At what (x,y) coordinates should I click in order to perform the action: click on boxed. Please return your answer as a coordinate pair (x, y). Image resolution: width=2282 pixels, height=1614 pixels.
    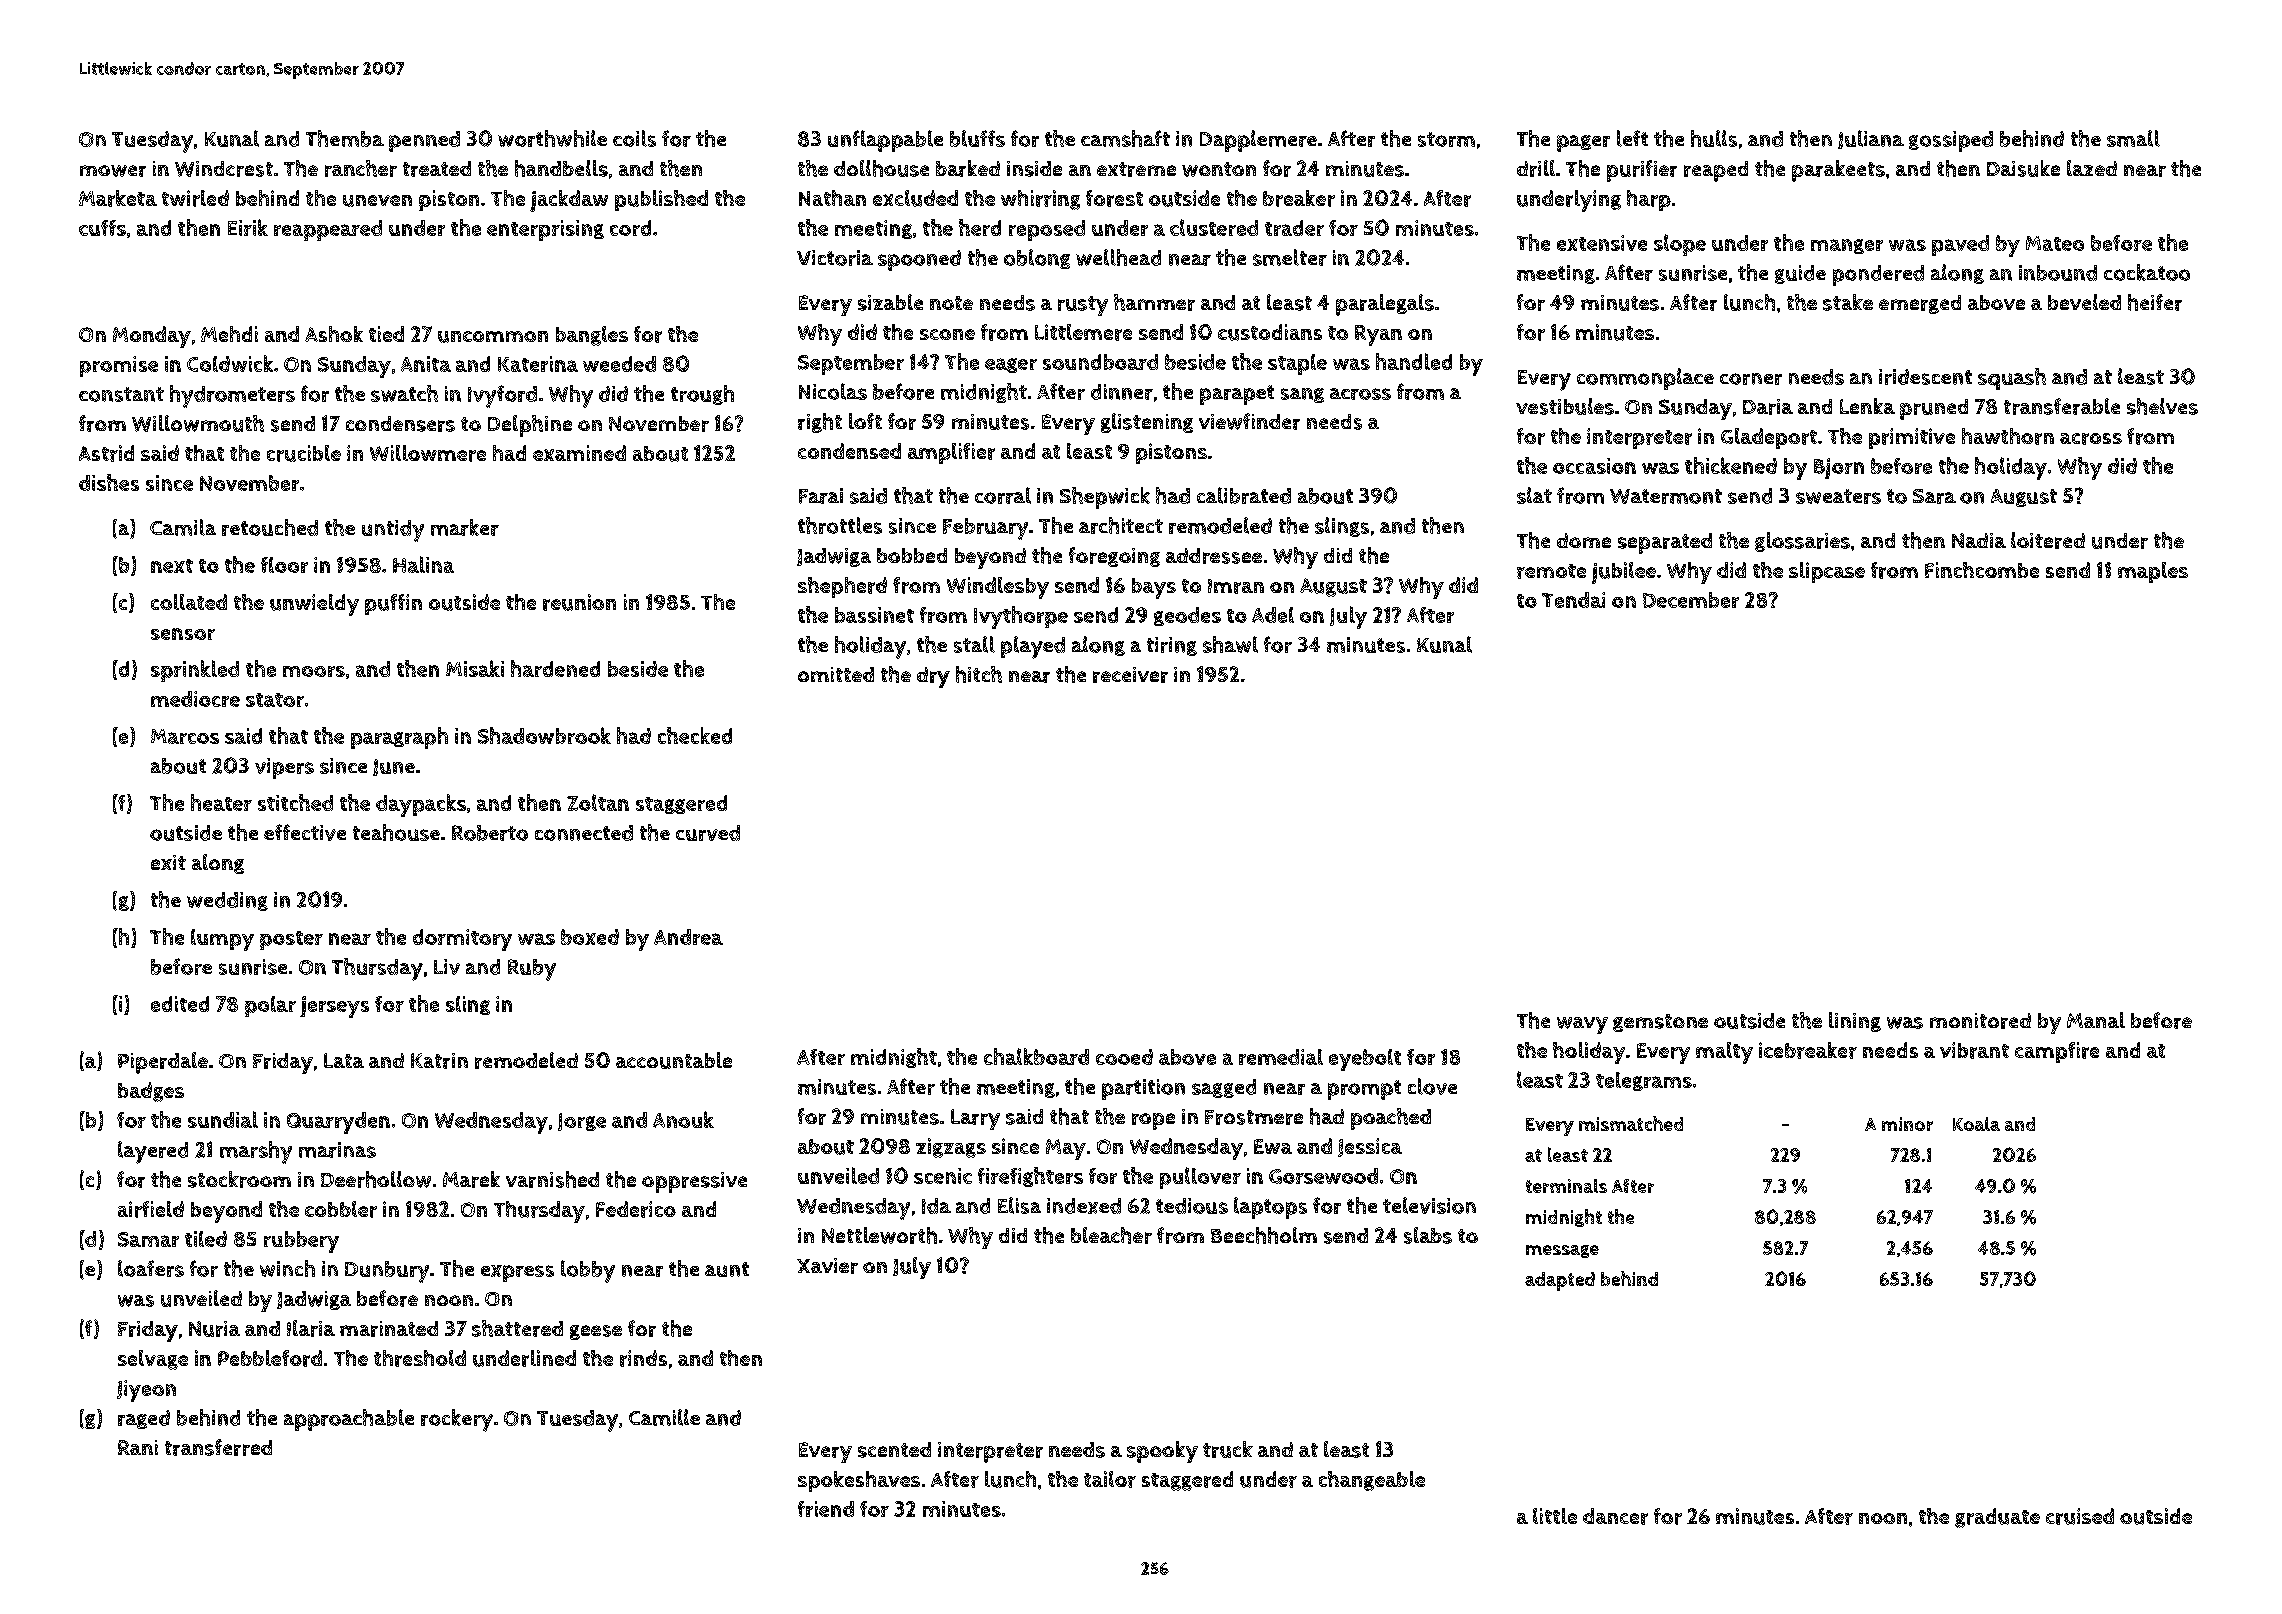
    Looking at the image, I should click on (590, 937).
